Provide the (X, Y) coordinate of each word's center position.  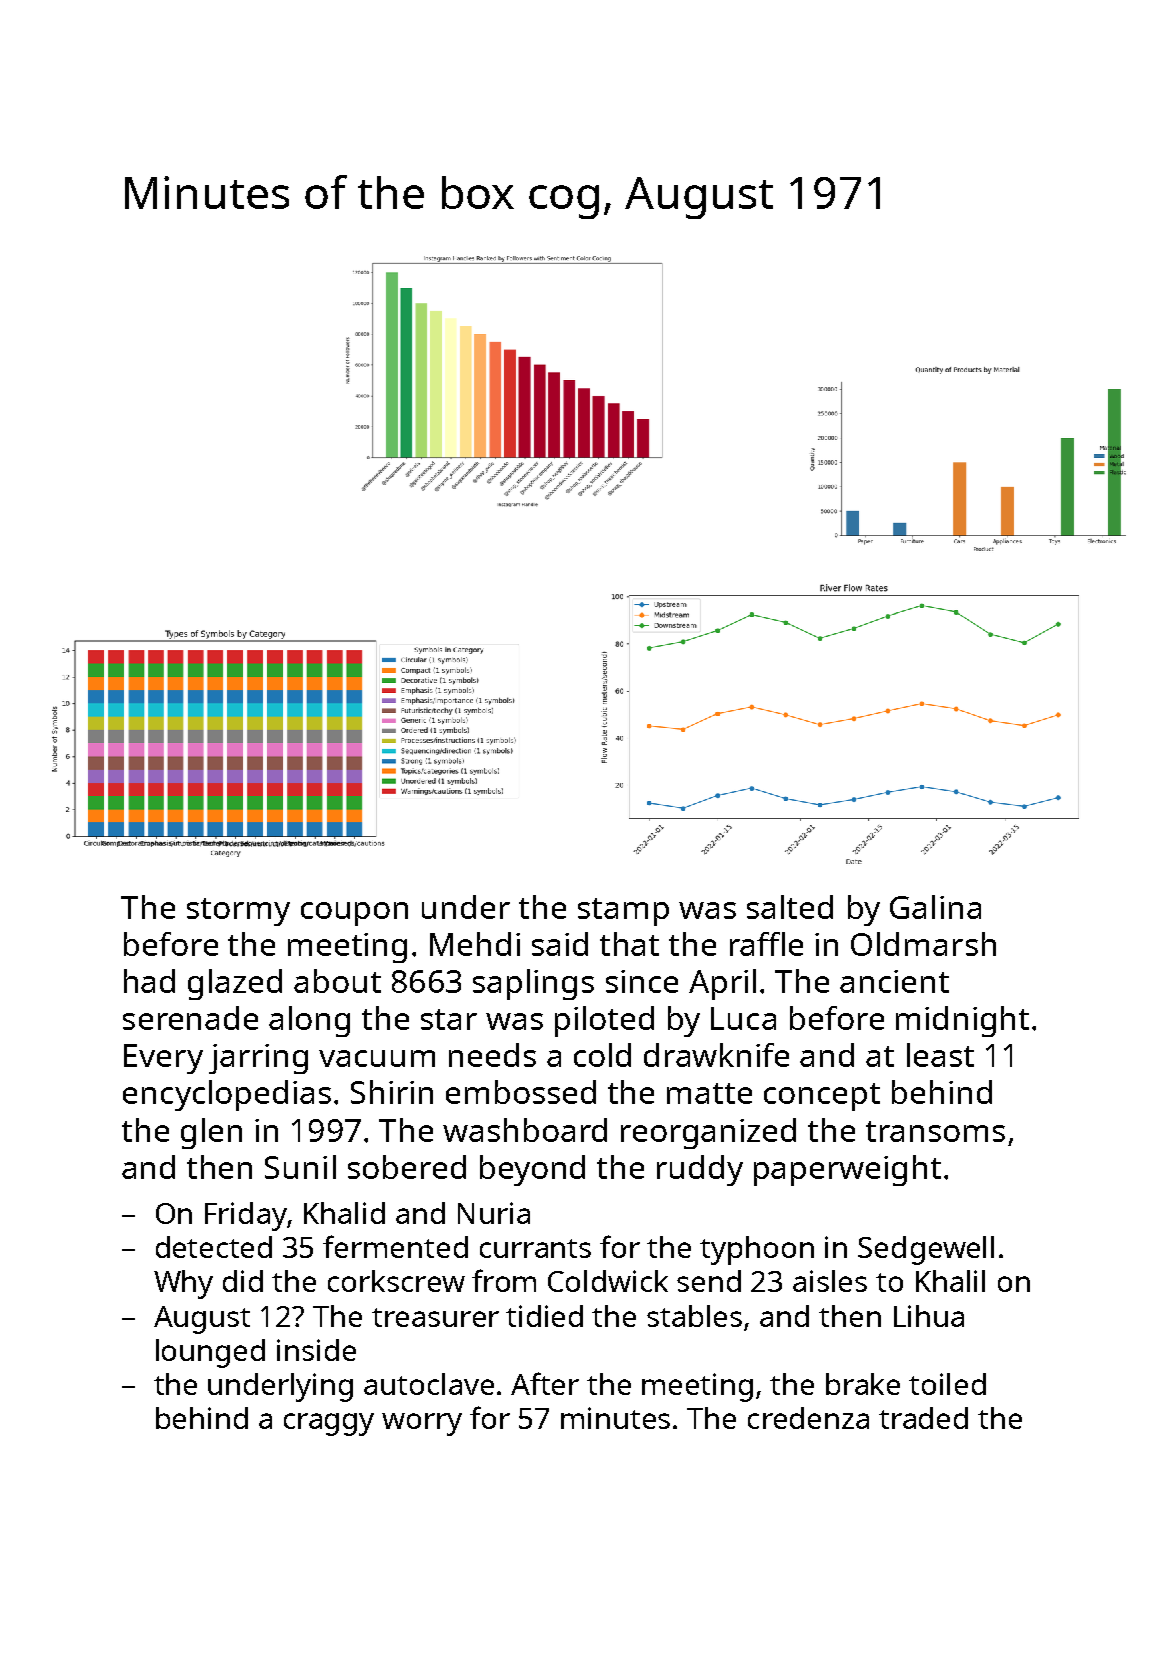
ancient (894, 981)
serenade (190, 1018)
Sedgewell (926, 1250)
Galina (935, 907)
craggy (329, 1424)
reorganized (708, 1133)
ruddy (700, 1170)
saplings (533, 984)
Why (183, 1284)
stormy (238, 912)
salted (790, 907)
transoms (935, 1131)
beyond (532, 1170)
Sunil (300, 1167)
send (709, 1281)
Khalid (344, 1213)
